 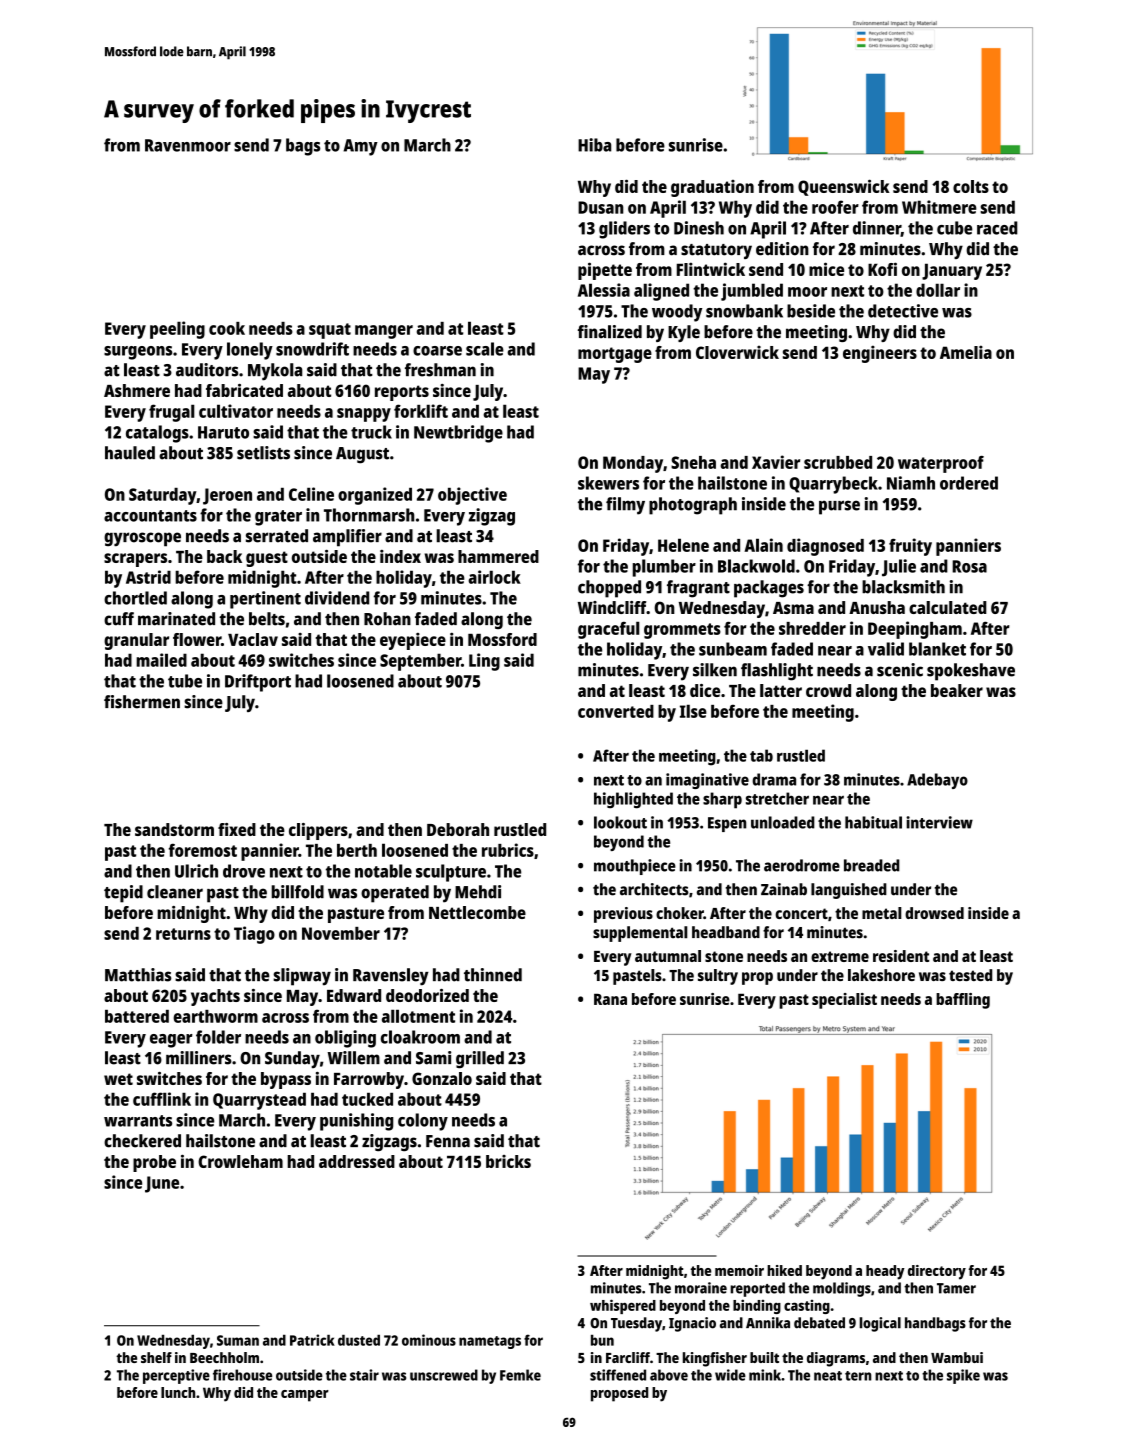 What do you see at coordinates (240, 1161) in the screenshot?
I see `Crowleham` at bounding box center [240, 1161].
